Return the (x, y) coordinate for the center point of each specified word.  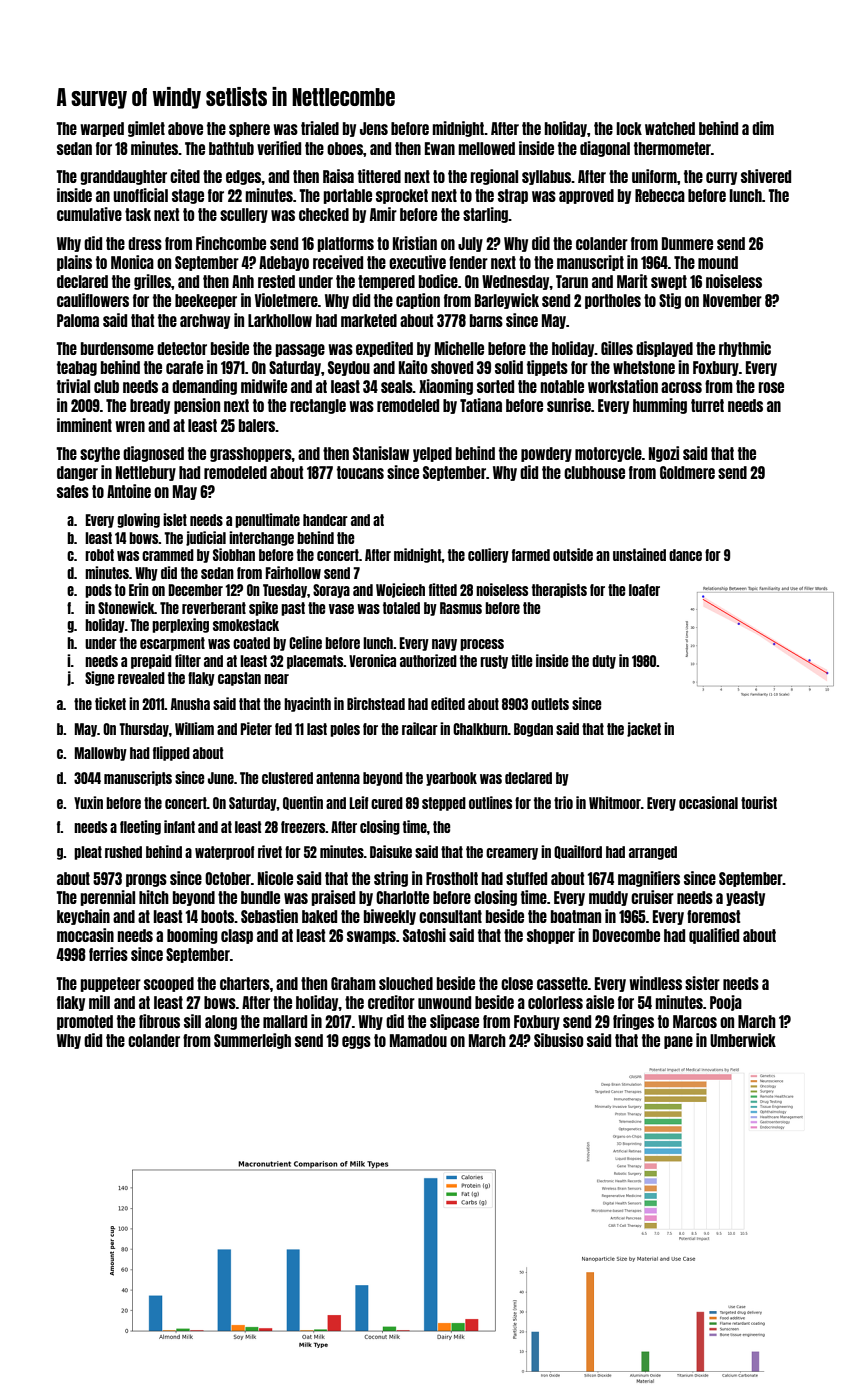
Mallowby (100, 754)
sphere (249, 129)
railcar (420, 728)
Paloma (78, 320)
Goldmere (687, 472)
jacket (644, 729)
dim (763, 128)
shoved (452, 367)
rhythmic (745, 349)
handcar (325, 520)
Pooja (726, 1003)
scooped (169, 984)
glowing (138, 520)
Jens (374, 128)
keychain (83, 917)
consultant (450, 916)
